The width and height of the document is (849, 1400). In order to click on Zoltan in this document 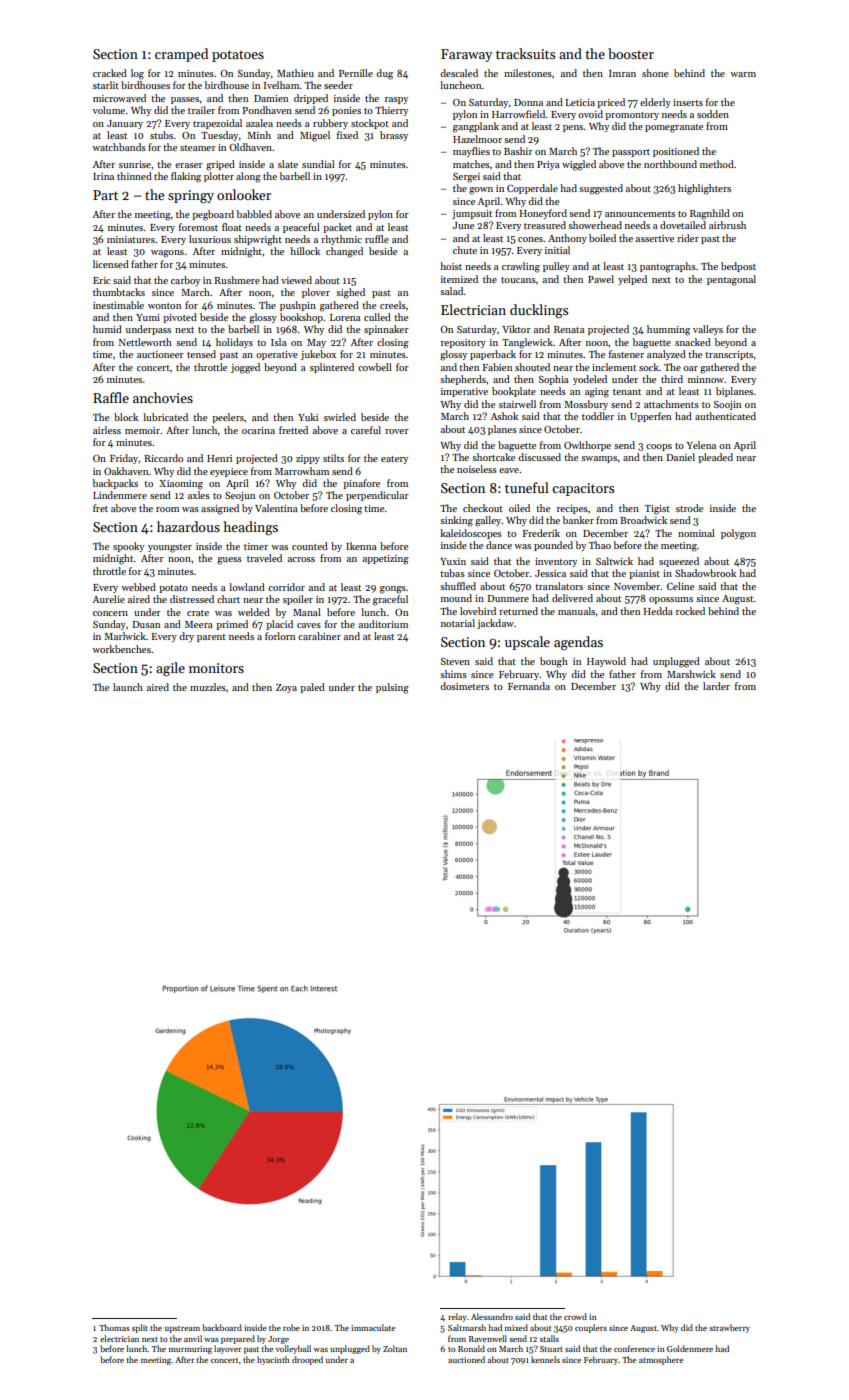, I will do `click(395, 1348)`.
